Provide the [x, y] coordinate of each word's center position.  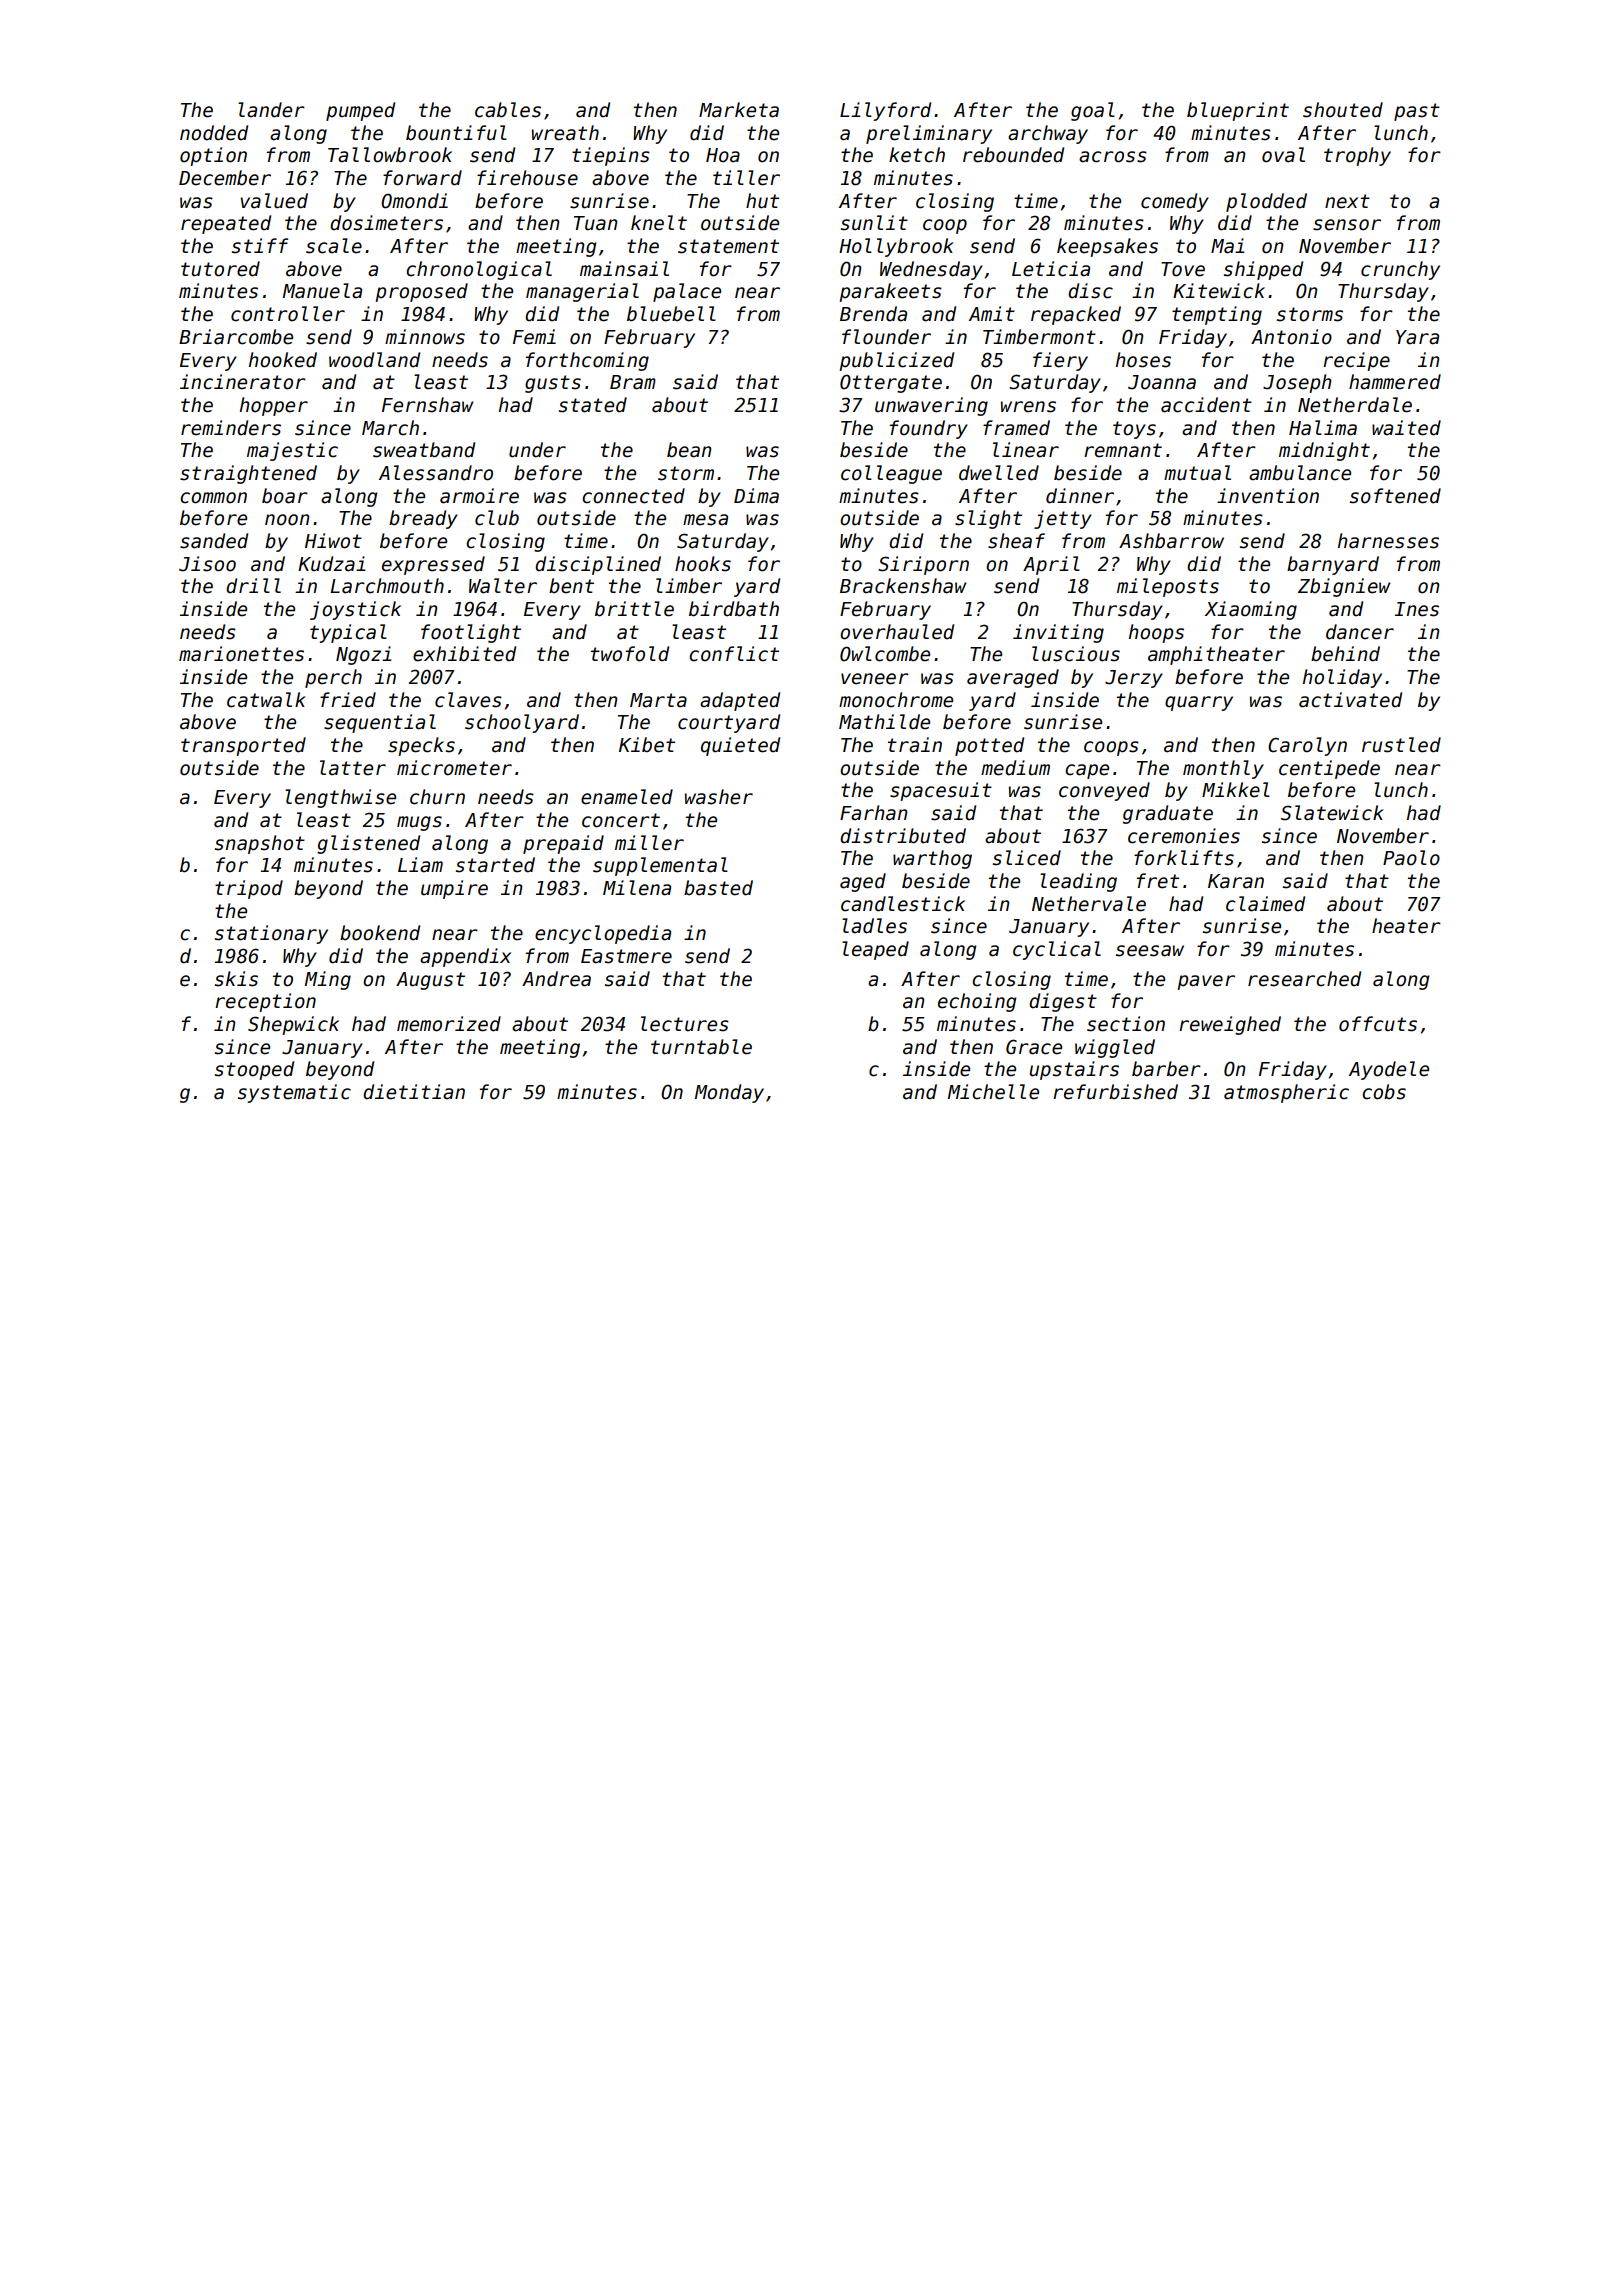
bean [689, 450]
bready [423, 519]
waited [1406, 428]
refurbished [1115, 1092]
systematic [294, 1093]
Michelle [993, 1092]
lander [271, 110]
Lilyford [885, 111]
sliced [1027, 858]
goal [1093, 111]
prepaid [563, 844]
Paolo [1411, 858]
